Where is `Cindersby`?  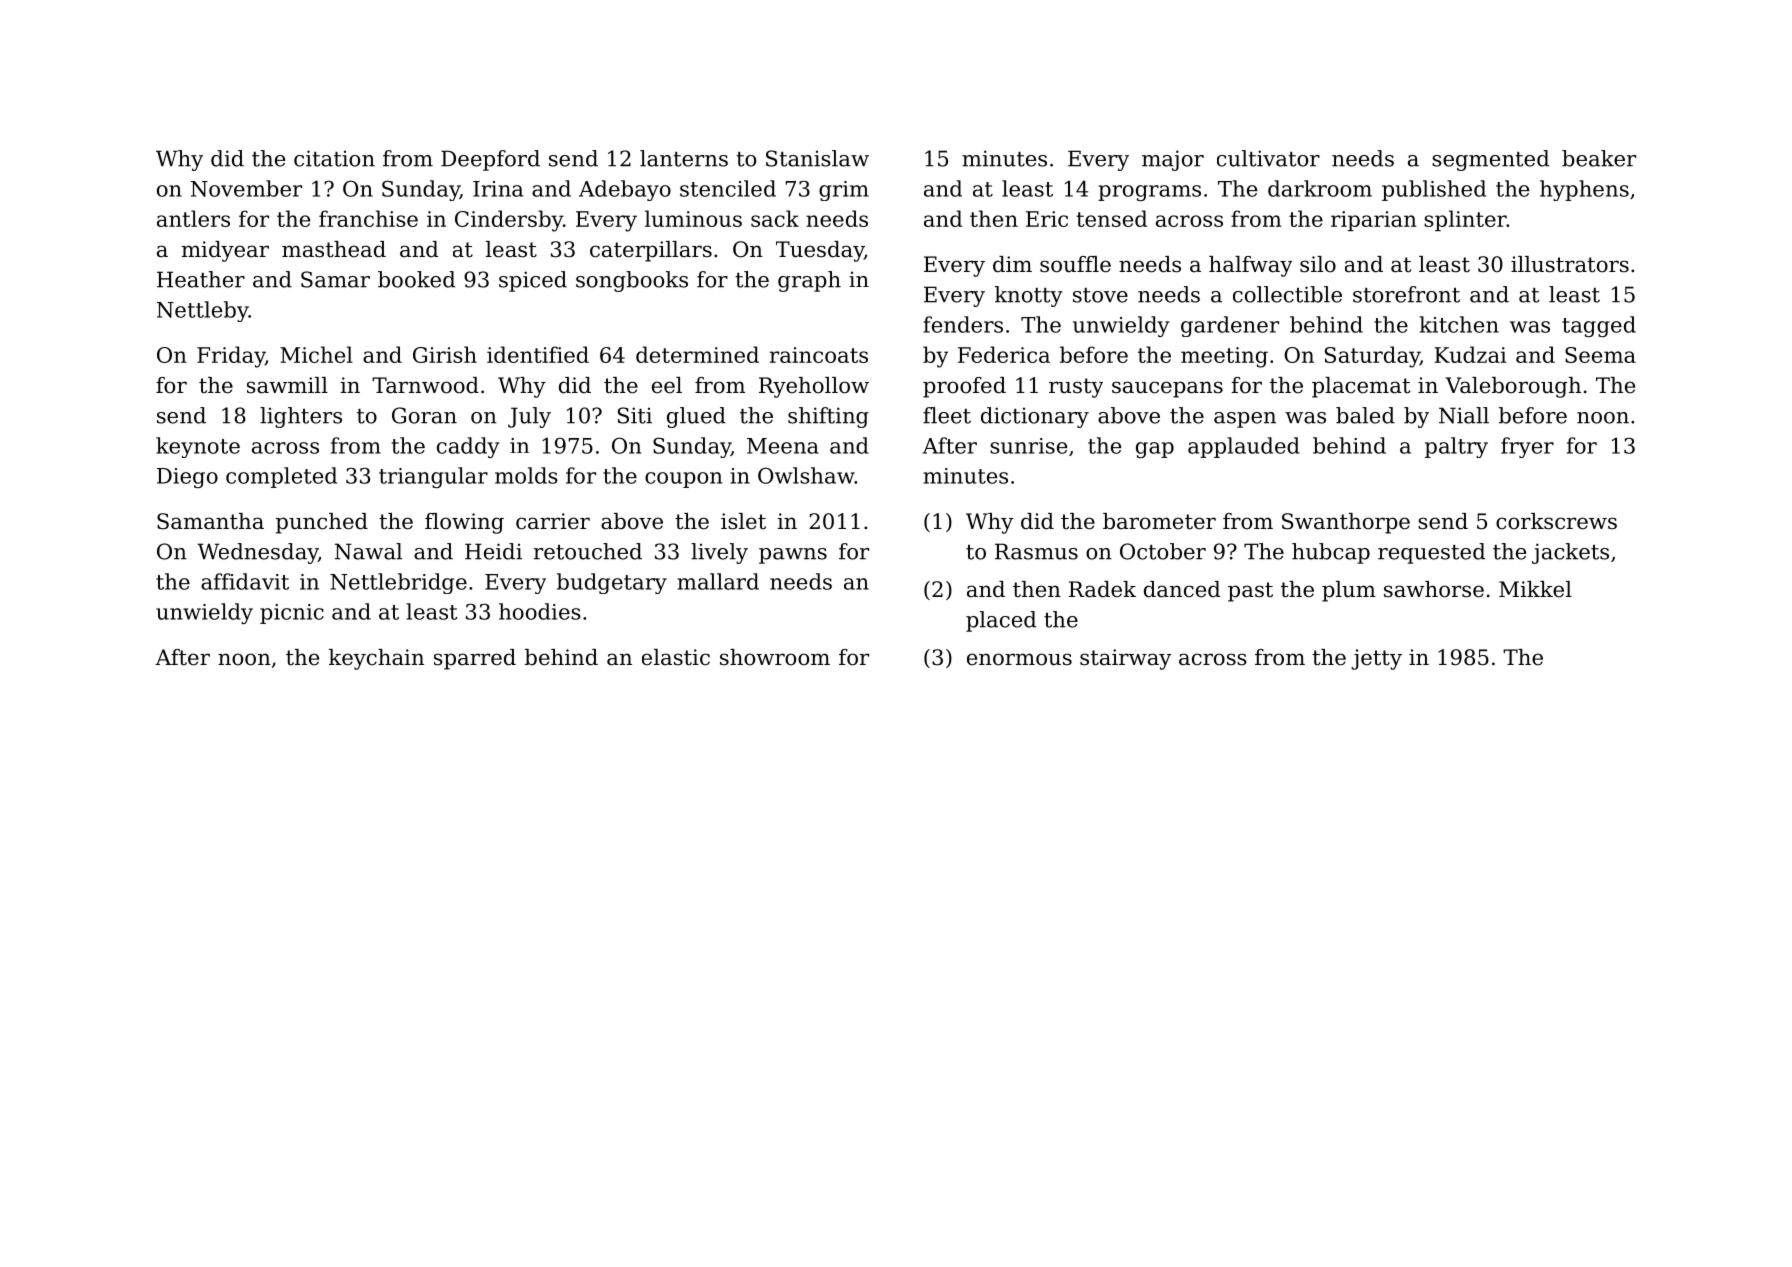
Cindersby is located at coordinates (509, 221).
